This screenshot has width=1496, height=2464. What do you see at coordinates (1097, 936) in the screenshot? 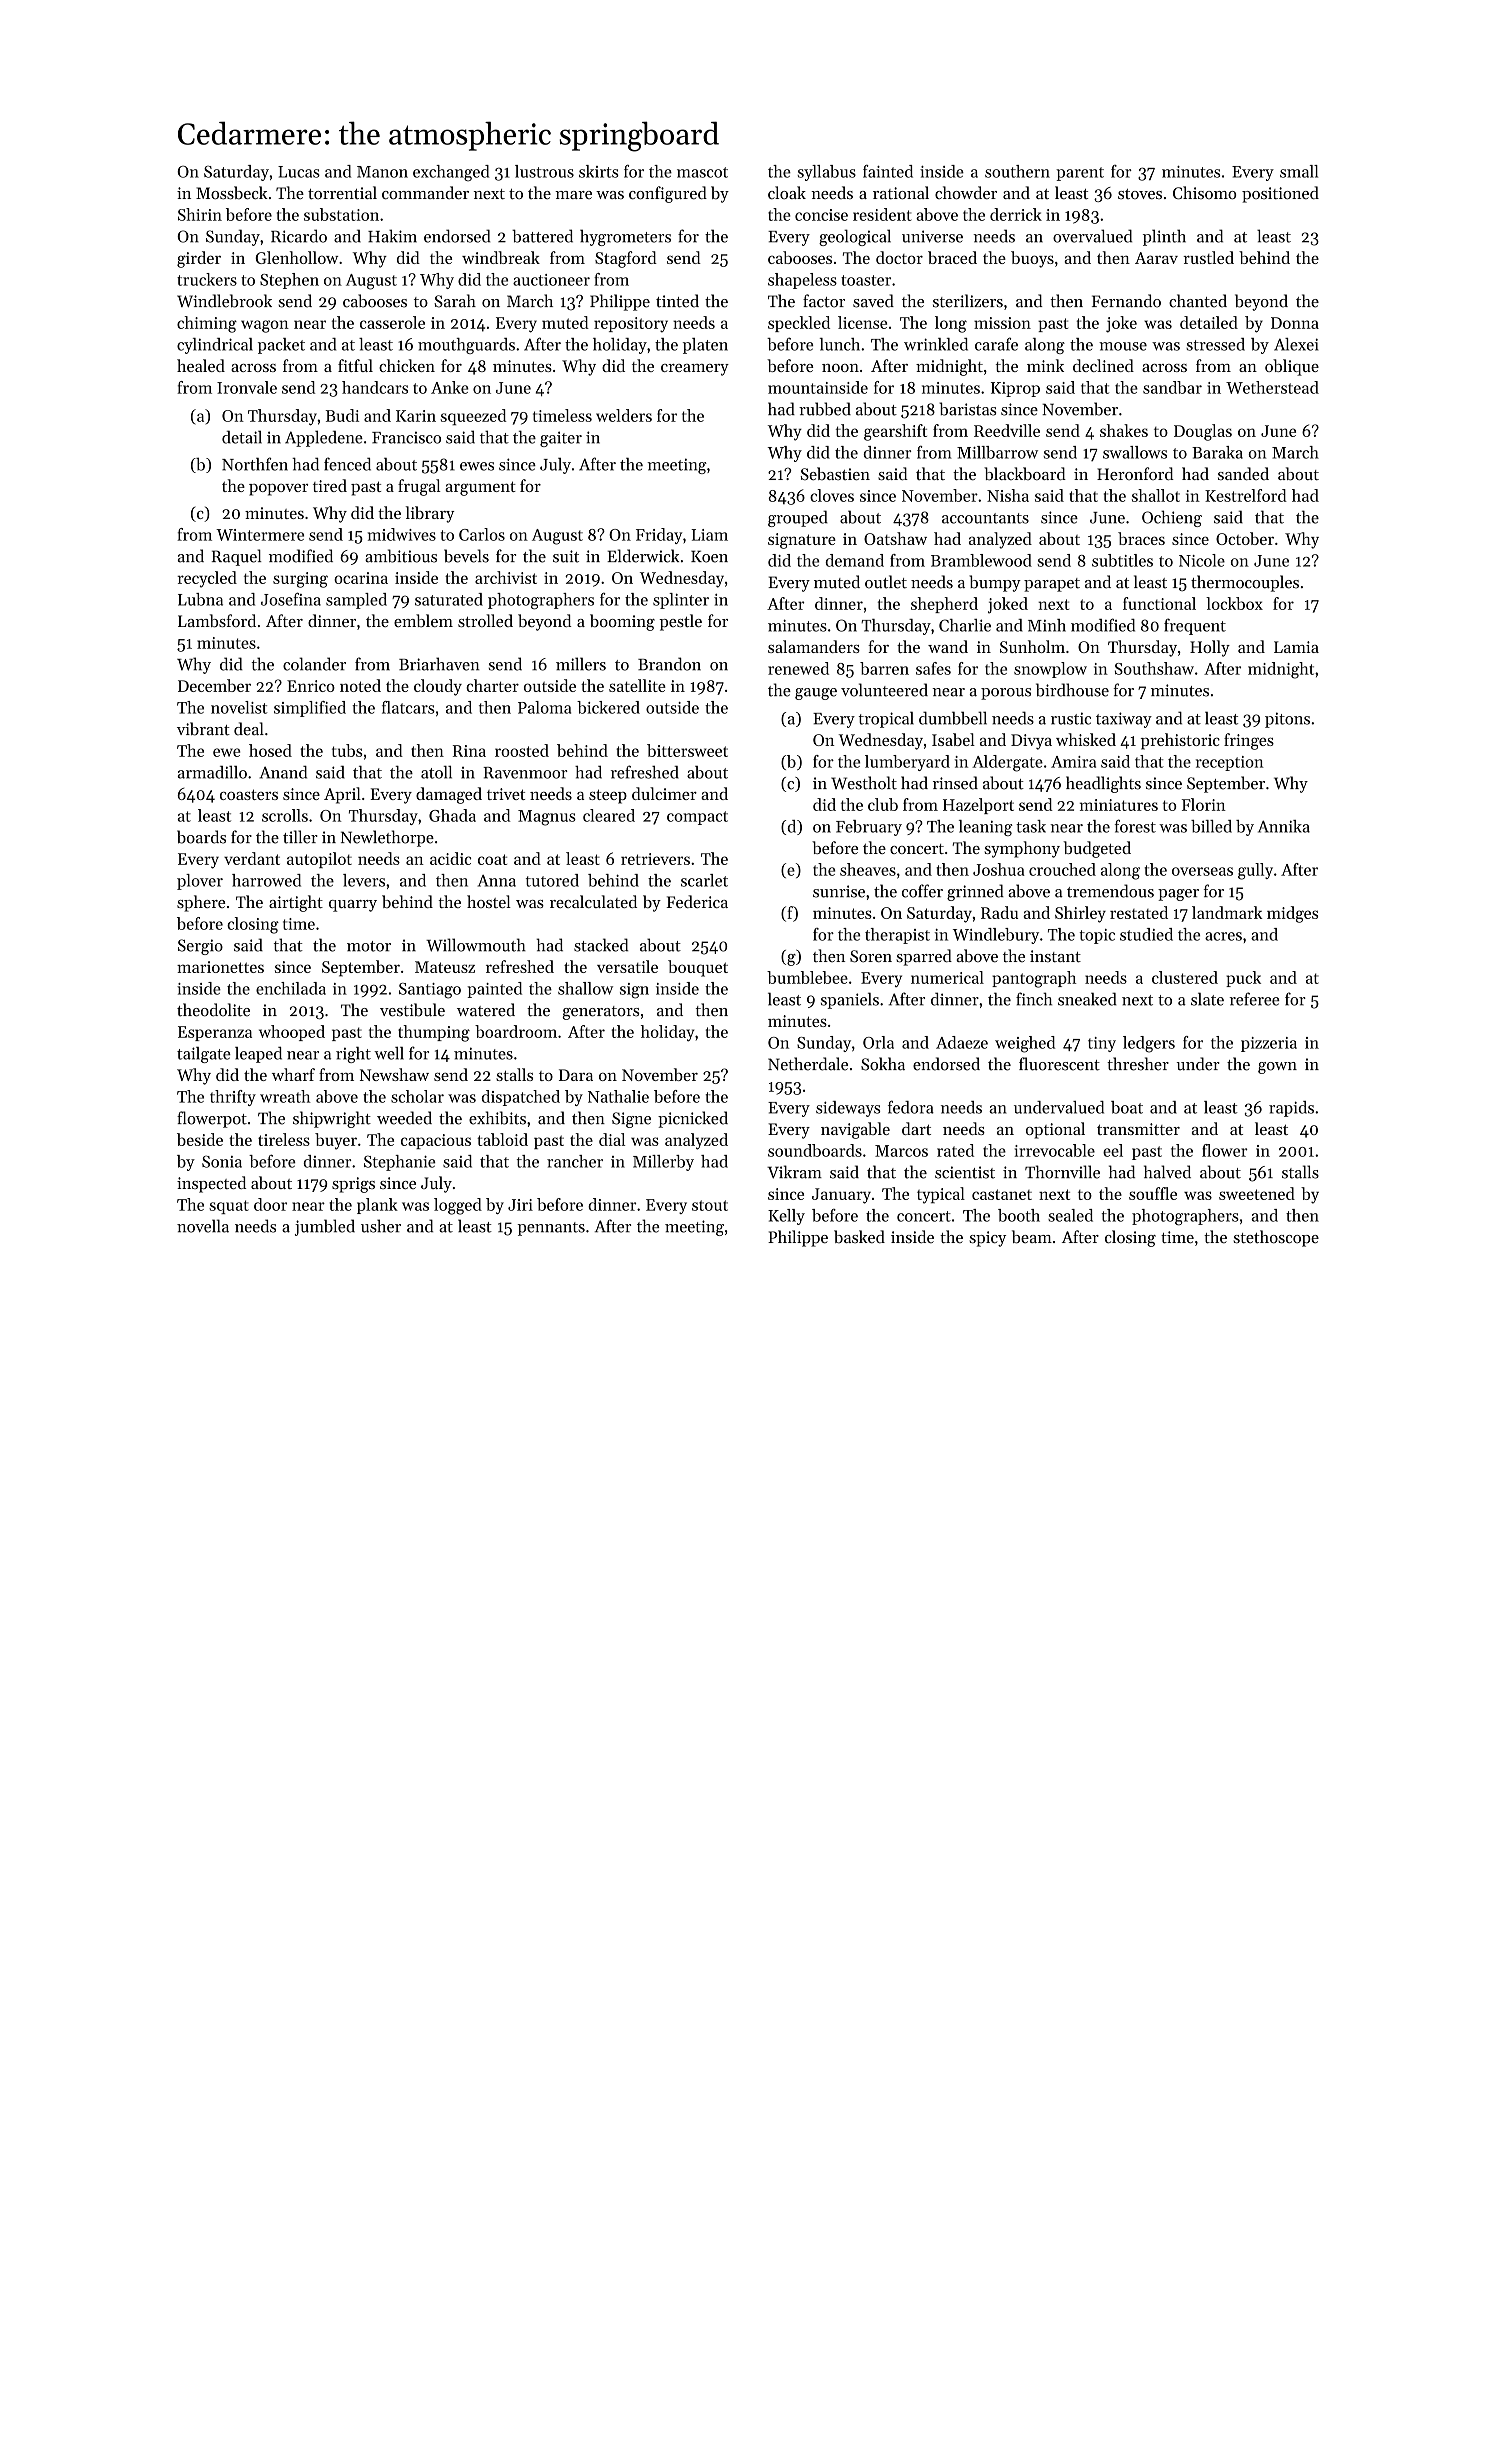
I see `topic` at bounding box center [1097, 936].
